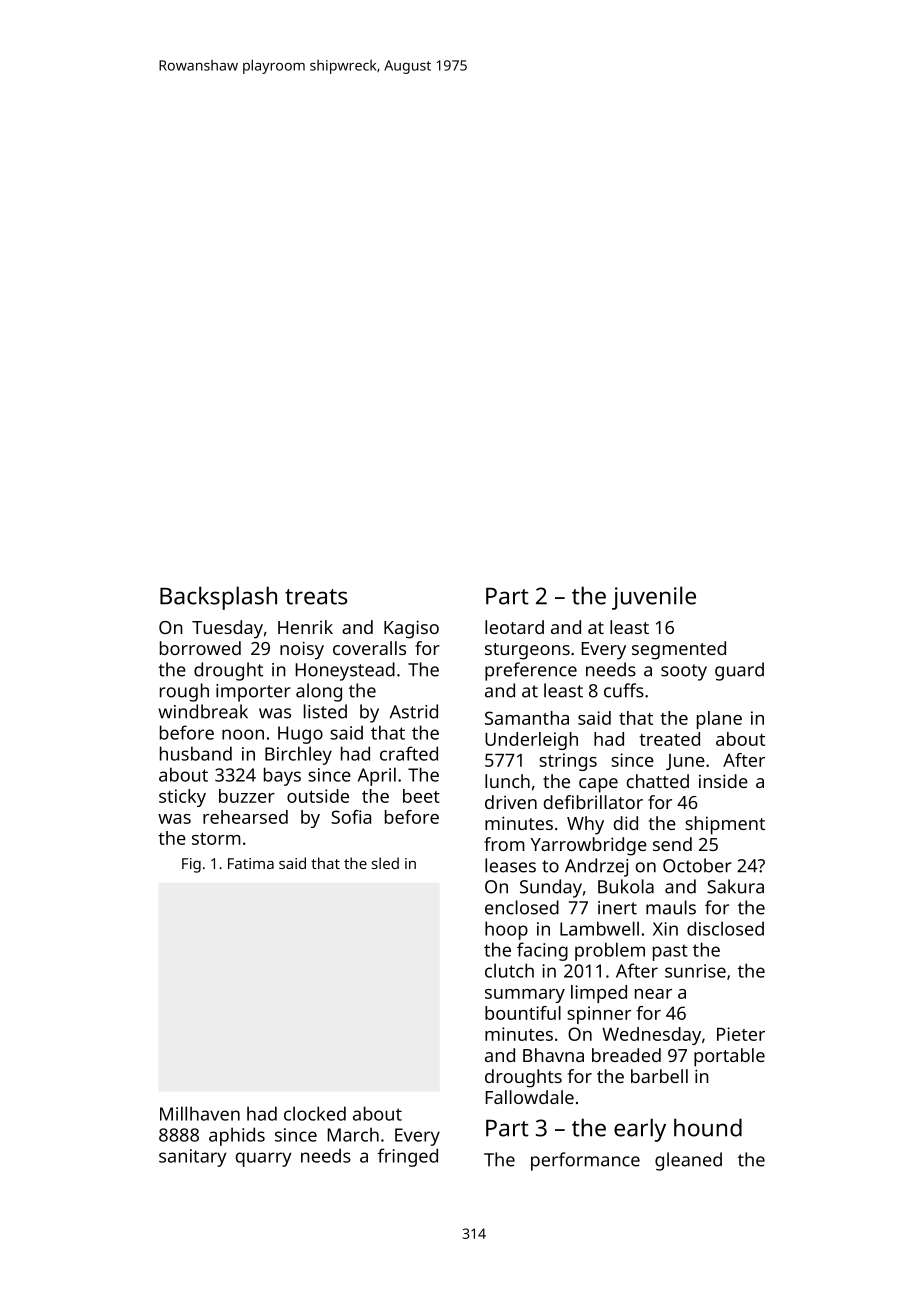 The image size is (924, 1311). What do you see at coordinates (414, 711) in the screenshot?
I see `Astrid` at bounding box center [414, 711].
